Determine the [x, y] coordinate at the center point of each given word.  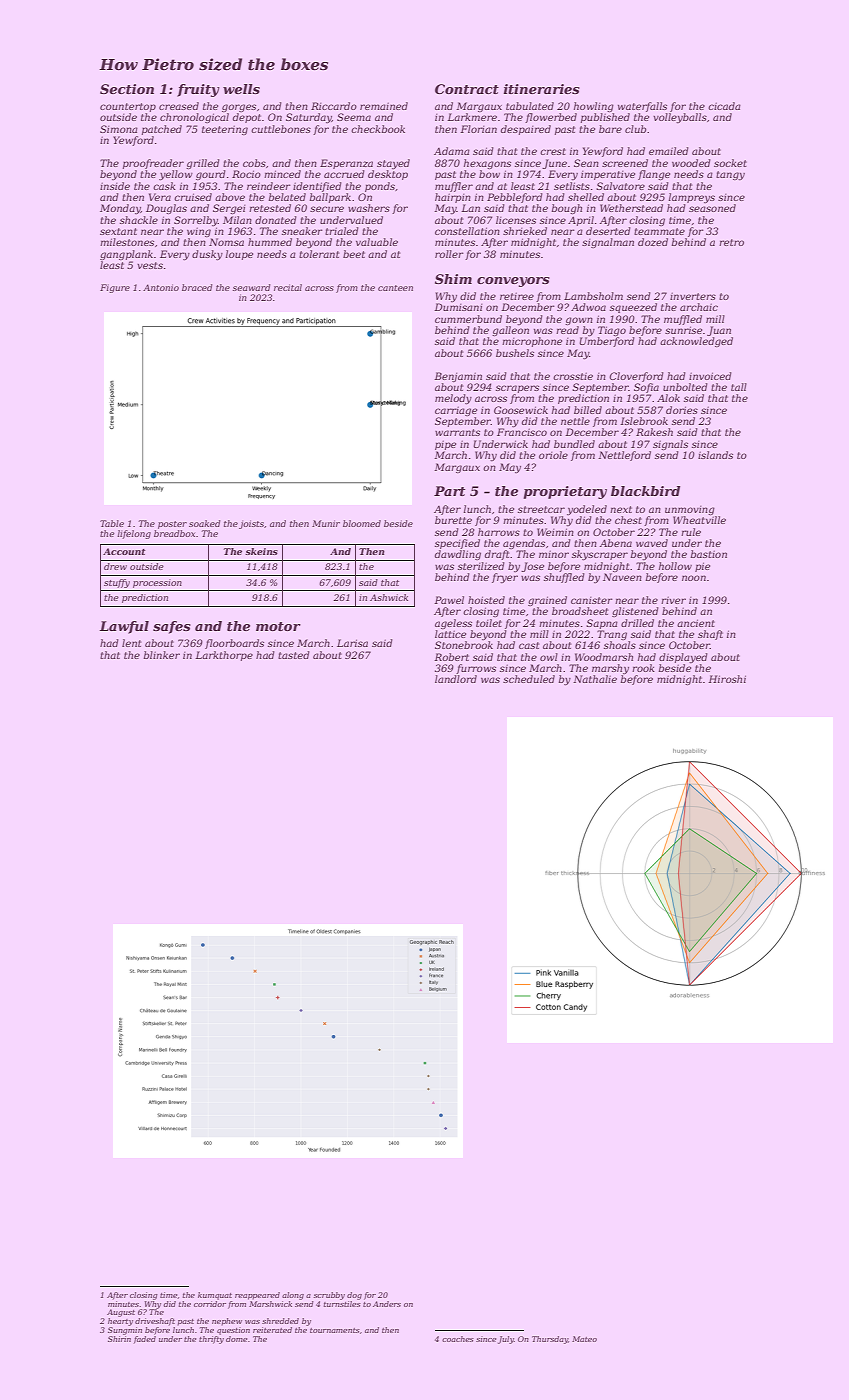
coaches [458, 1339]
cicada [724, 106]
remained [384, 106]
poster [172, 525]
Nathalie [595, 679]
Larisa [352, 643]
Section [127, 89]
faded [145, 1340]
